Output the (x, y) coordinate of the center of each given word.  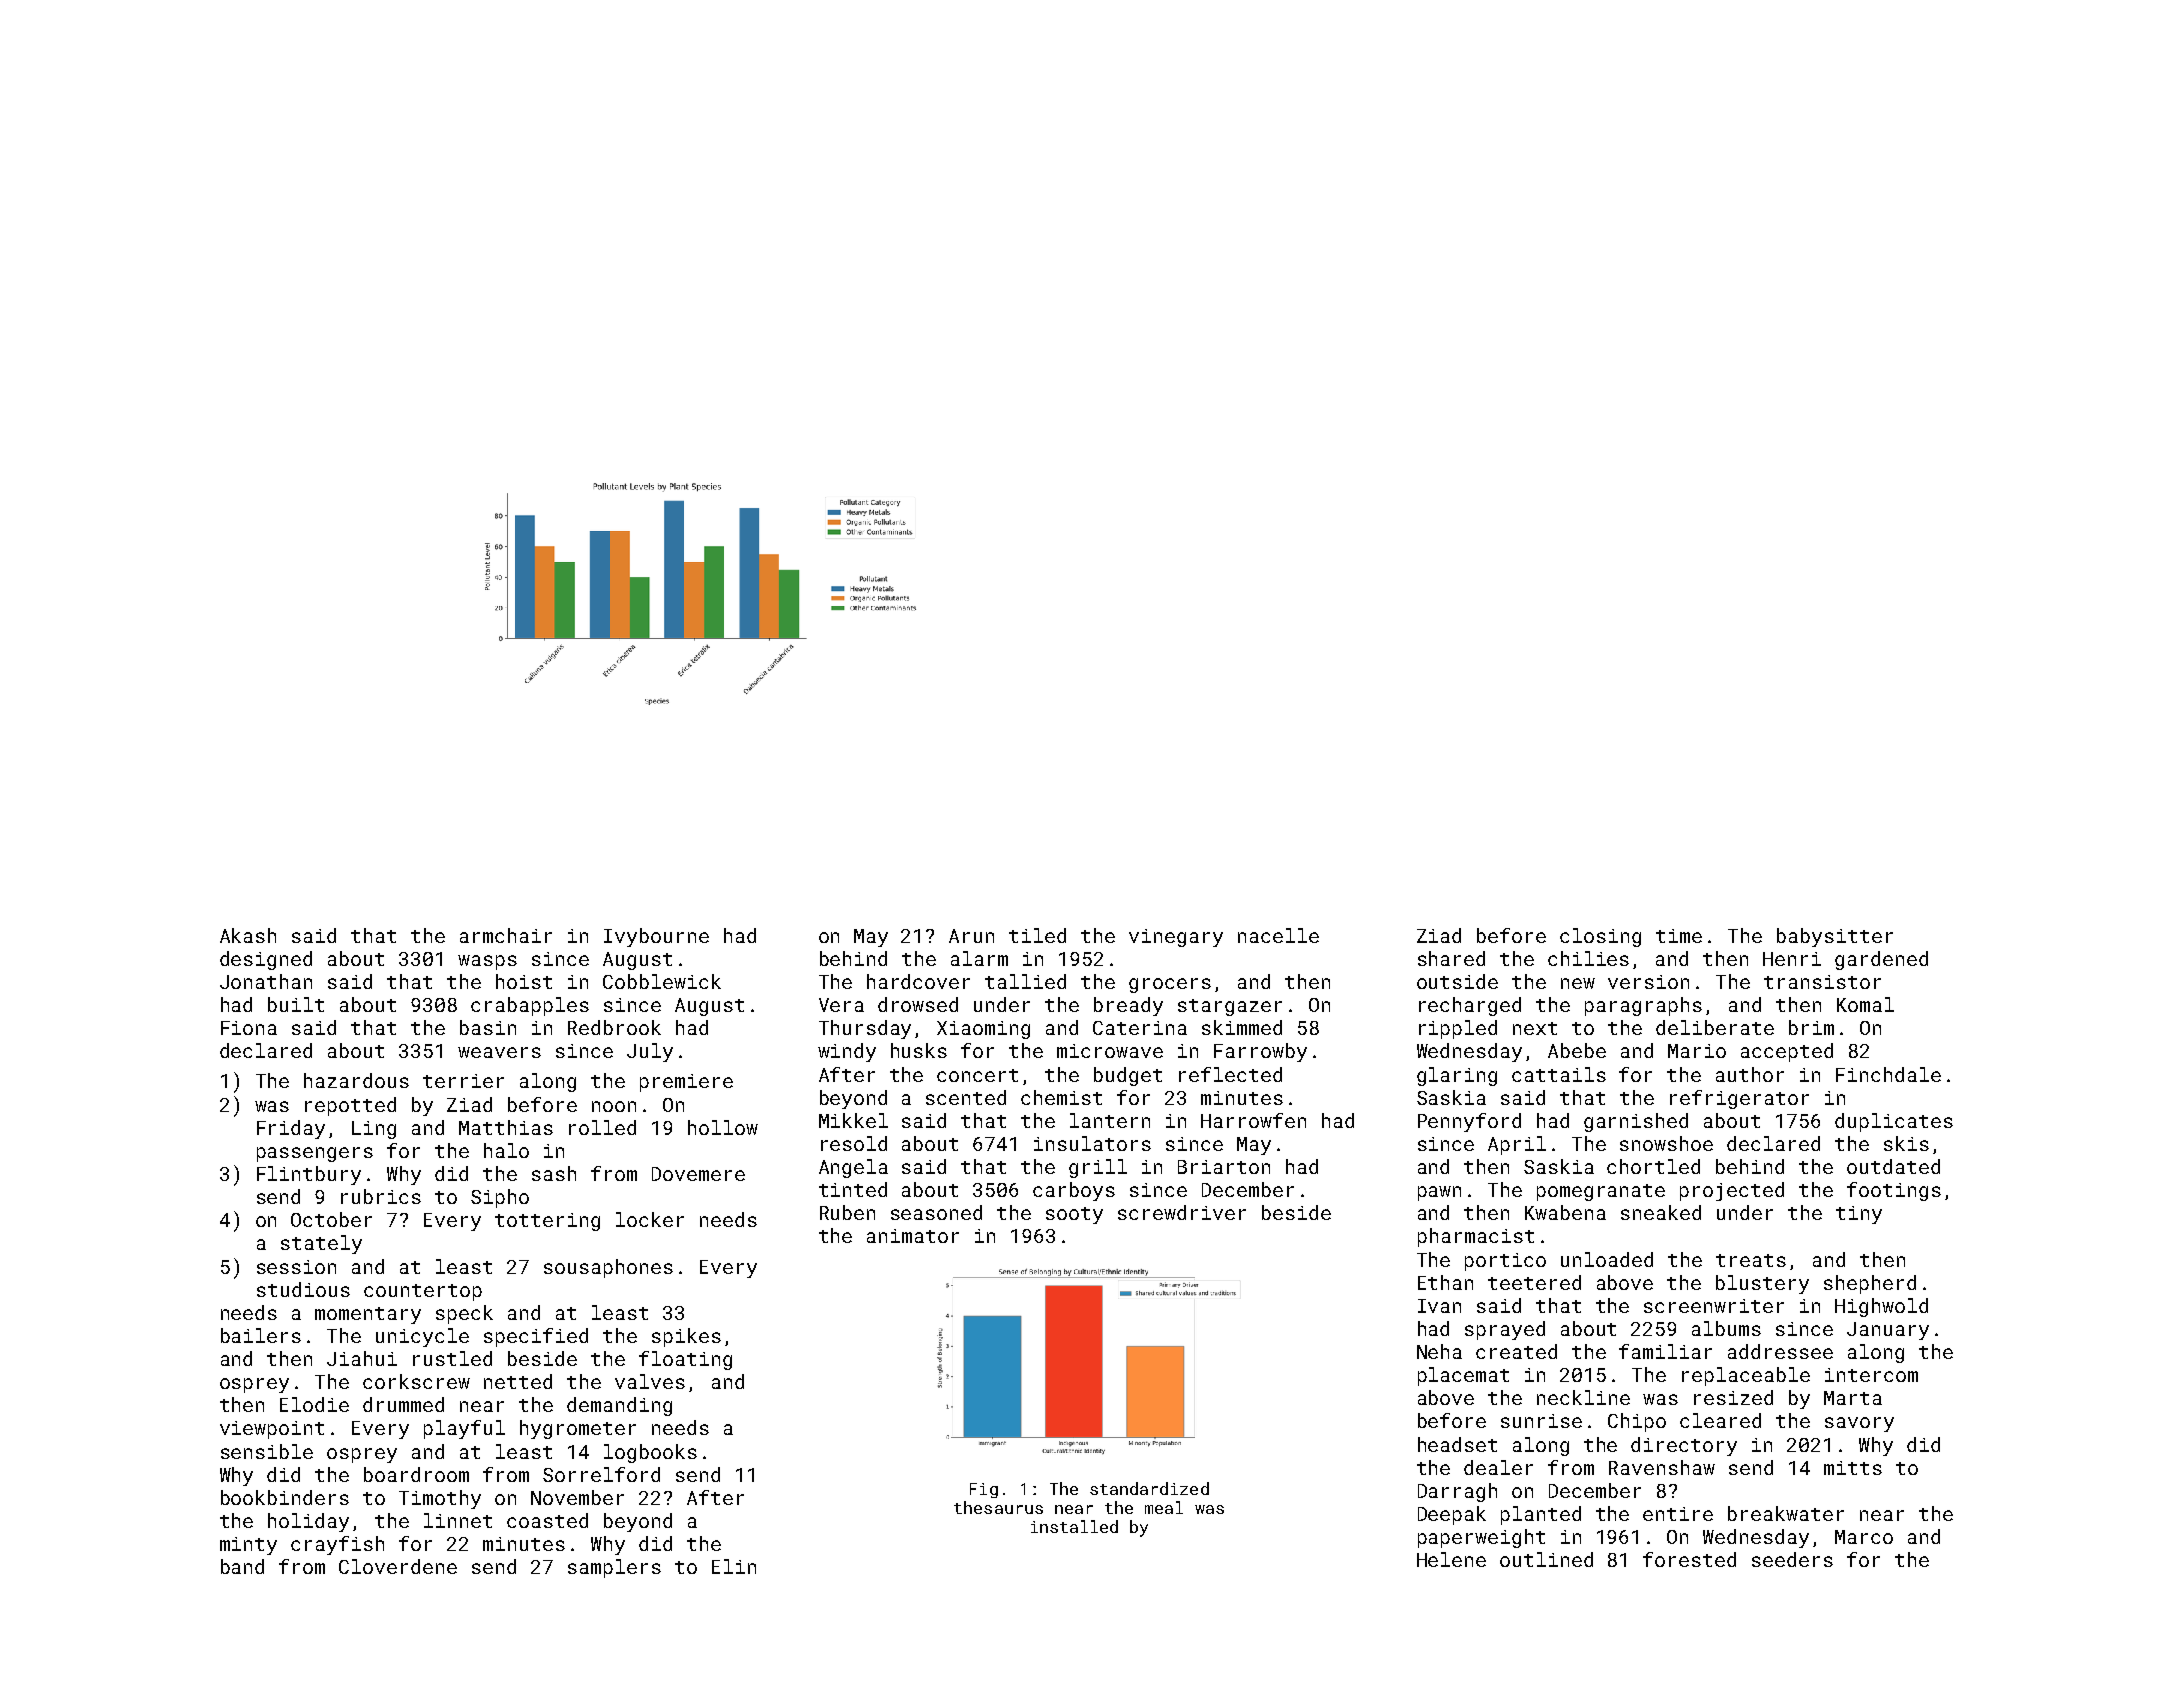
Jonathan (266, 981)
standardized (1149, 1488)
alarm (979, 958)
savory (1859, 1424)
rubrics (381, 1196)
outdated (1893, 1166)
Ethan (1445, 1282)
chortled (1653, 1166)
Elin (734, 1566)
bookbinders (285, 1497)
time (1679, 936)
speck (464, 1314)
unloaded (1607, 1259)
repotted (350, 1106)
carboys (1074, 1191)
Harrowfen (1253, 1120)
